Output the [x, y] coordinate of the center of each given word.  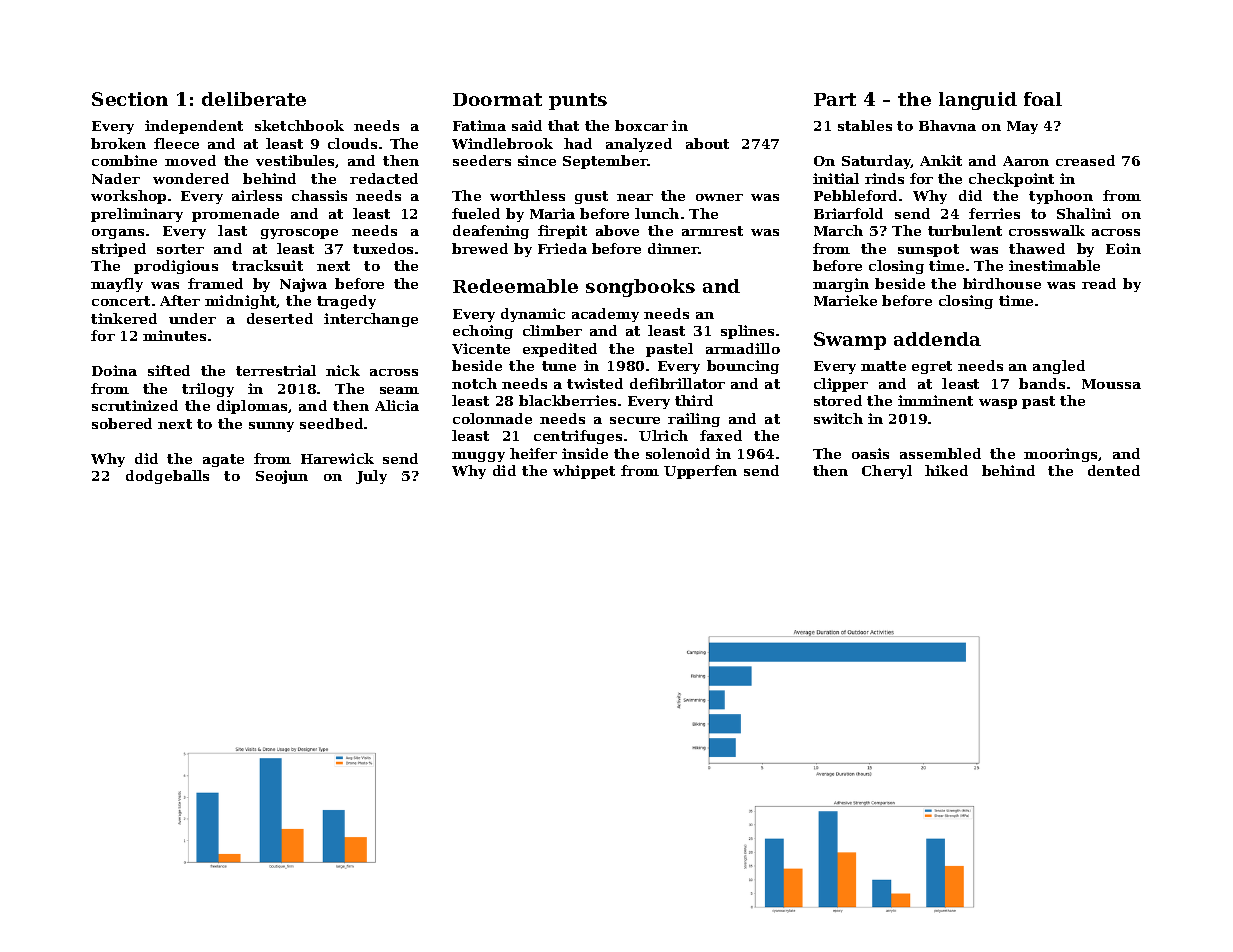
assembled [940, 453]
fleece [176, 143]
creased [1085, 160]
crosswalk [1047, 230]
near [635, 197]
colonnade [492, 418]
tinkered [124, 318]
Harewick [337, 458]
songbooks [640, 288]
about [707, 143]
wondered [191, 178]
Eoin [1123, 248]
